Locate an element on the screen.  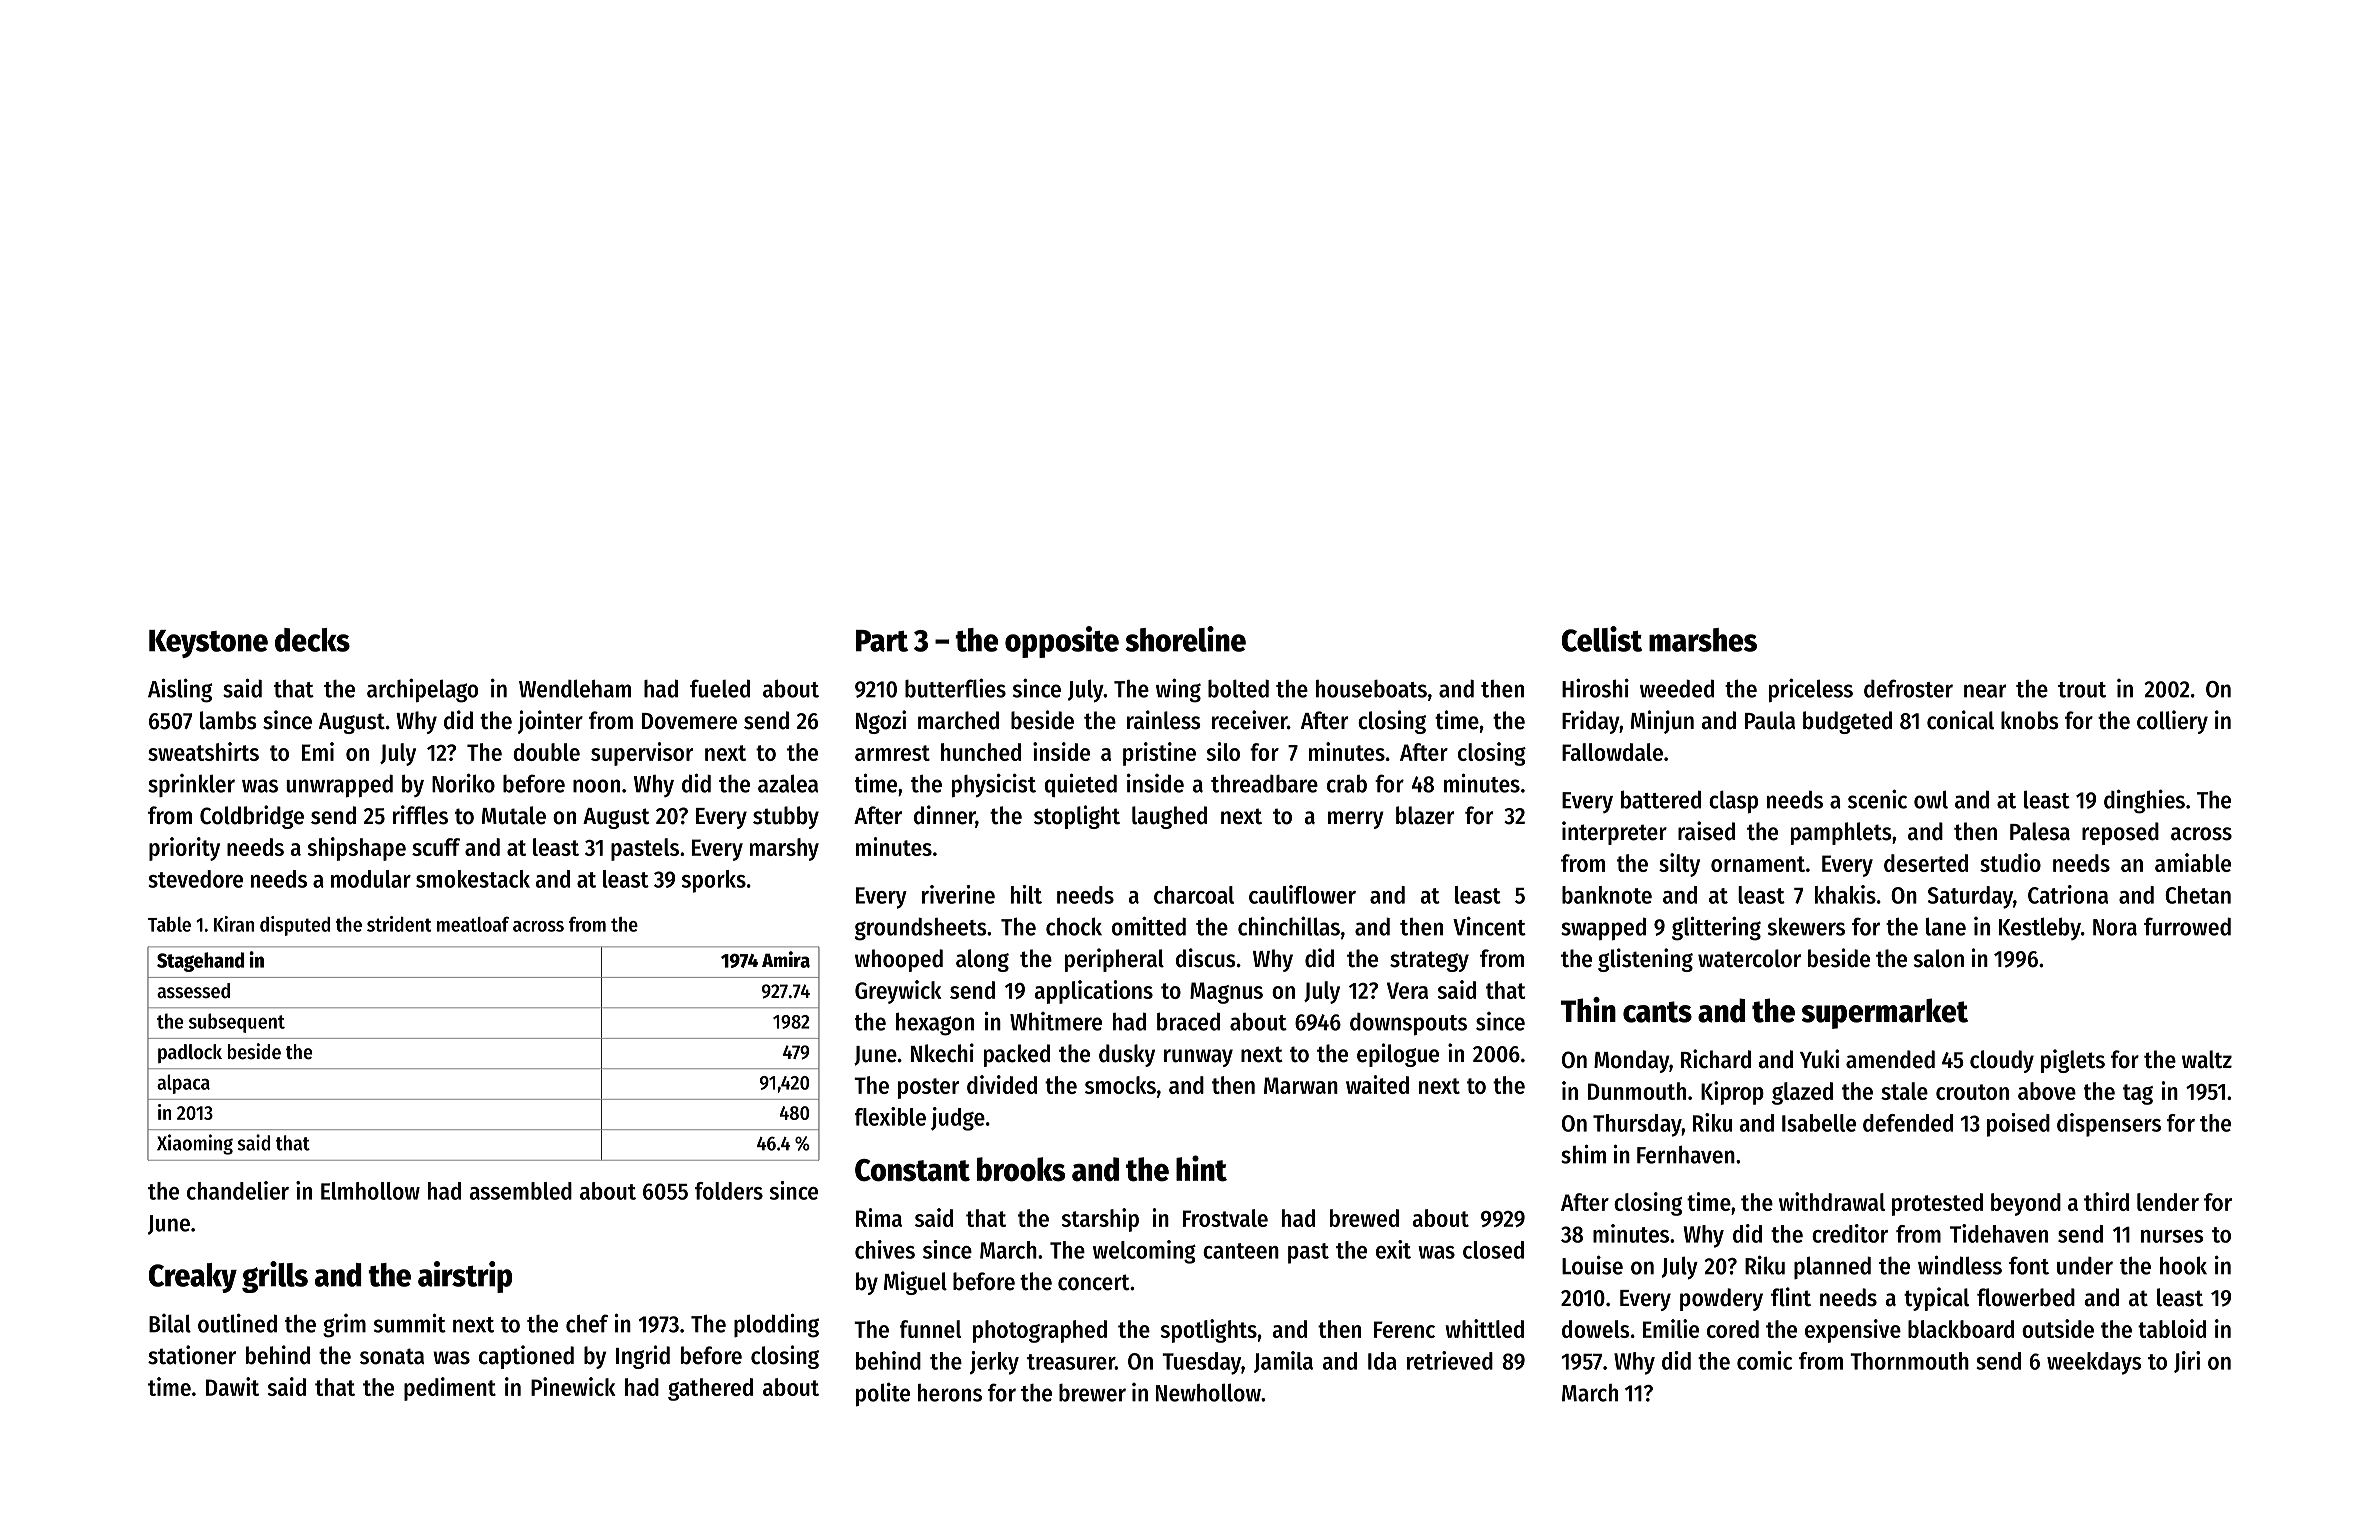
folders is located at coordinates (729, 1191).
